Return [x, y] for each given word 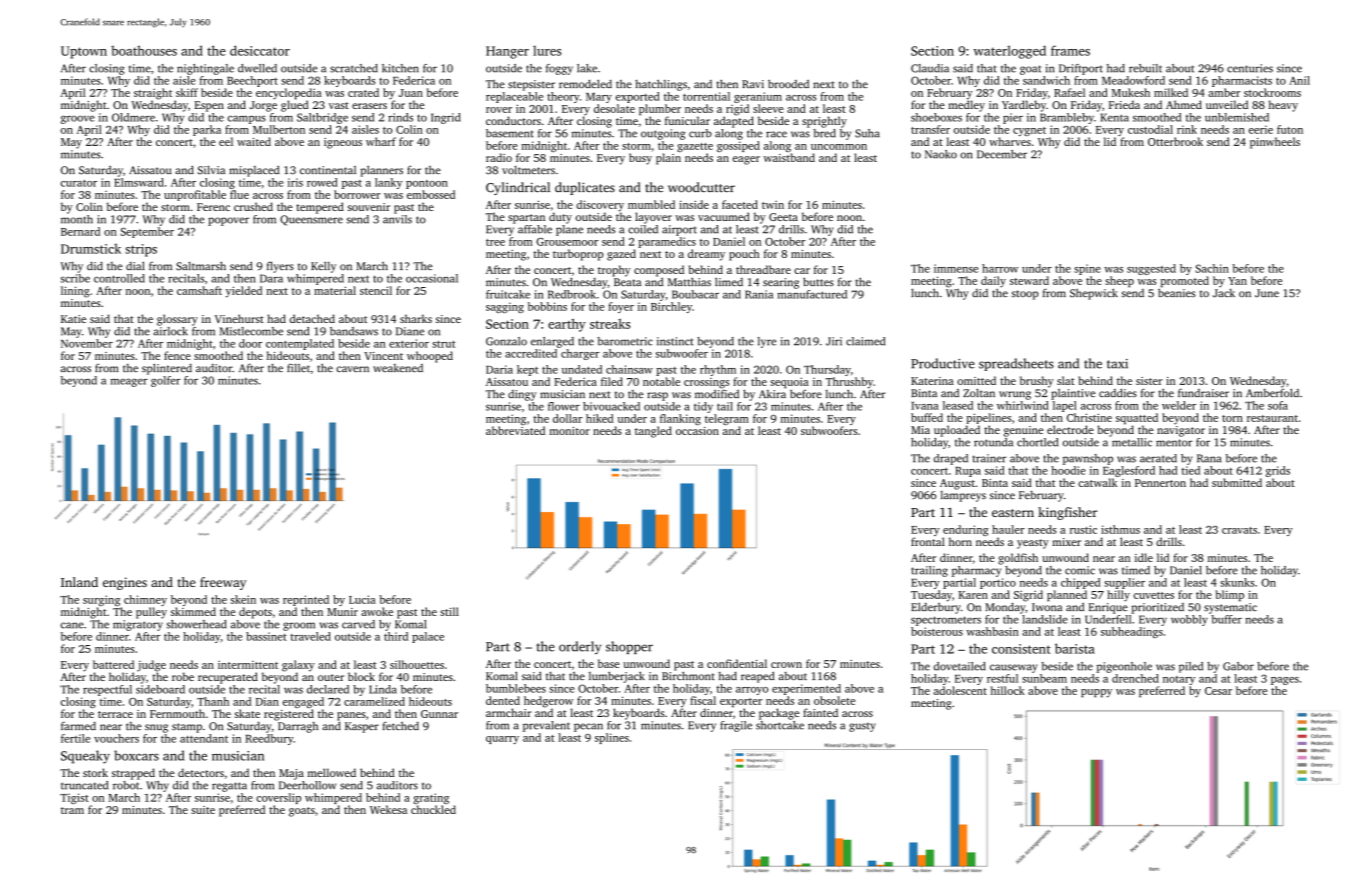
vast [339, 105]
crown [786, 665]
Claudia [930, 68]
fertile [75, 738]
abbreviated [515, 430]
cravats [1239, 530]
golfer [166, 381]
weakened [398, 368]
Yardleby [1024, 106]
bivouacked [611, 406]
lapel [1065, 406]
